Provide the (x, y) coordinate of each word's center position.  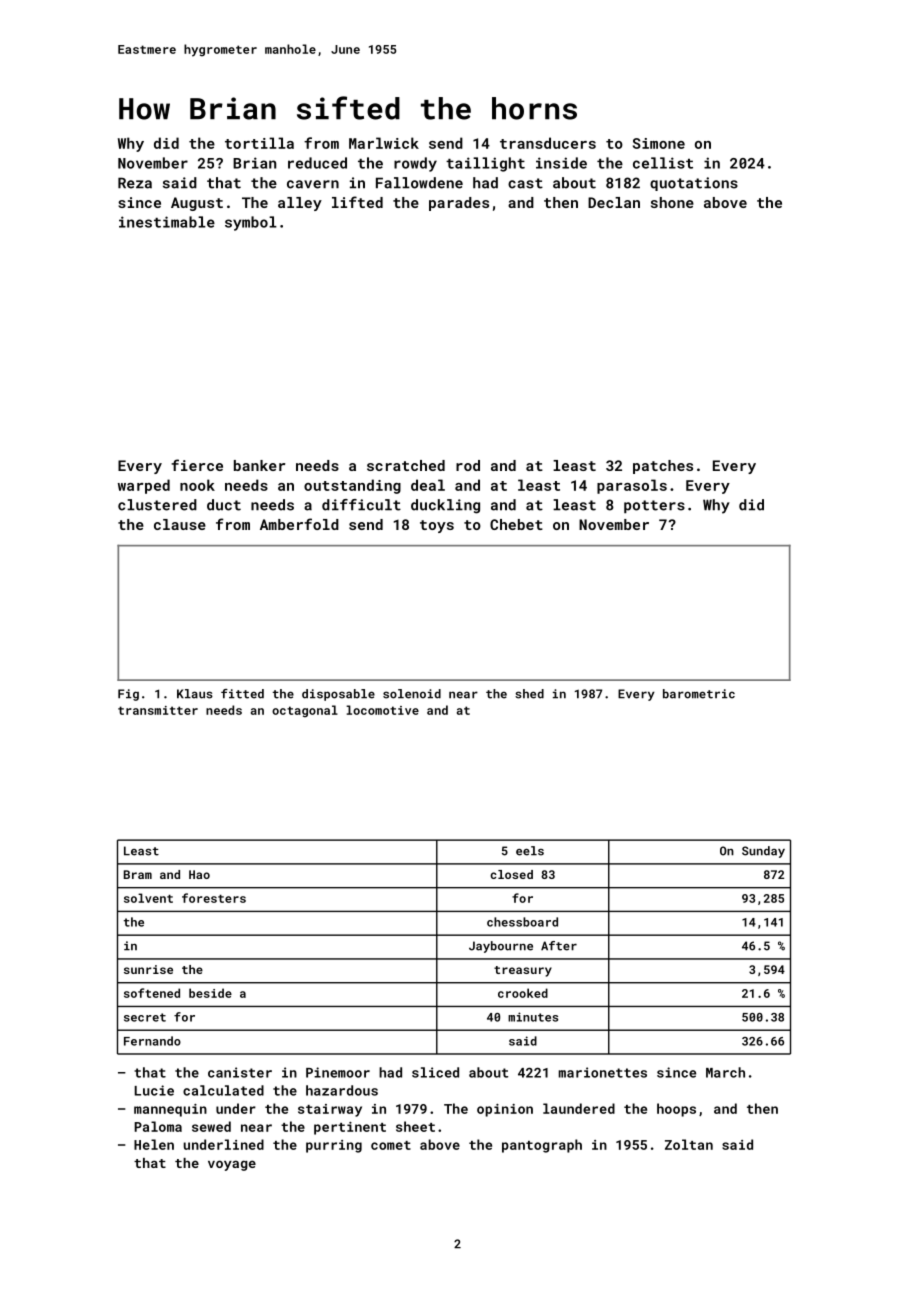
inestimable (167, 222)
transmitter (158, 710)
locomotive (382, 710)
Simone (659, 143)
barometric (699, 694)
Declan (614, 202)
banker (259, 465)
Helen (154, 1144)
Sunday (763, 852)
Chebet (516, 524)
